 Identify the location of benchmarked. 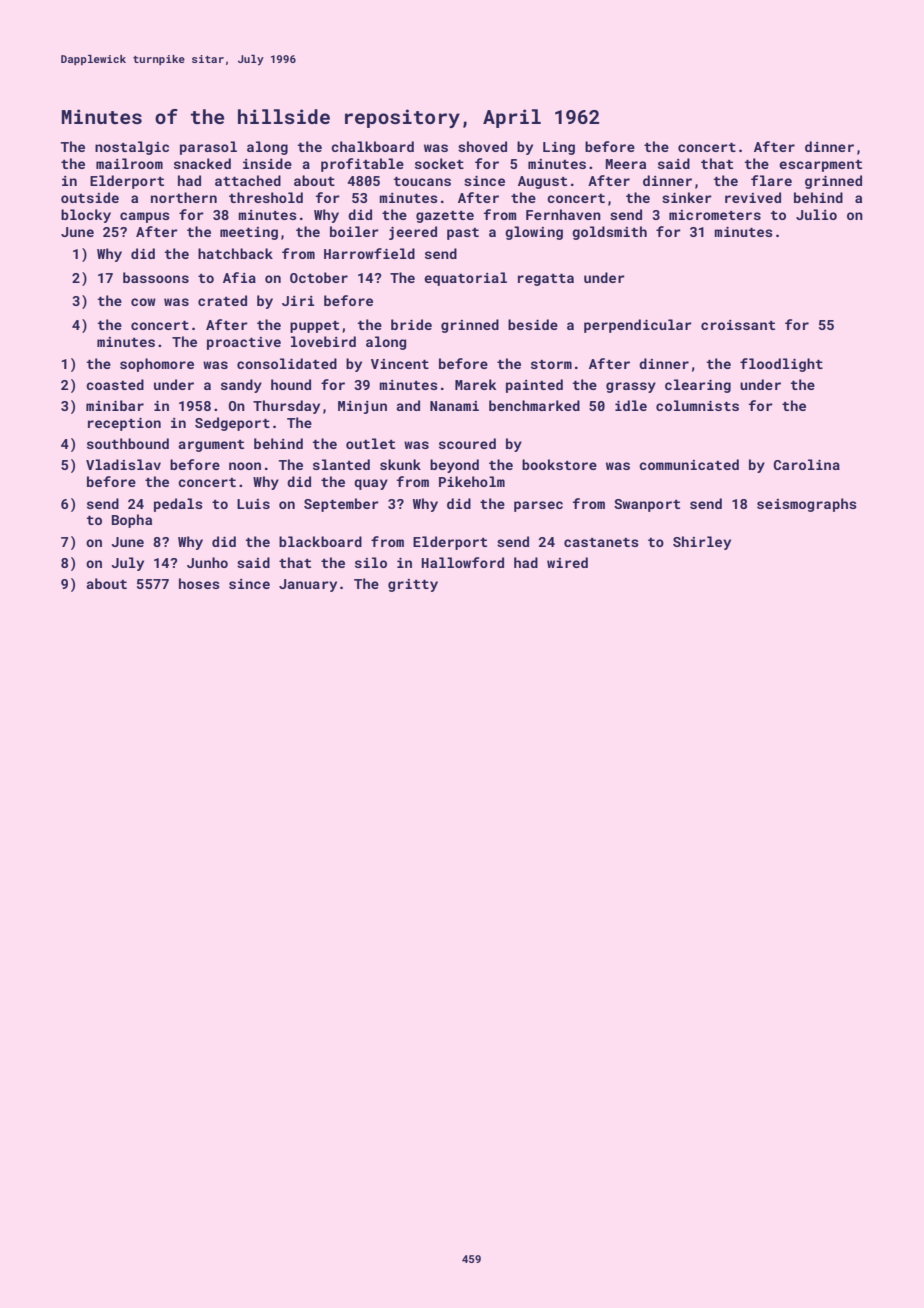
(534, 405).
